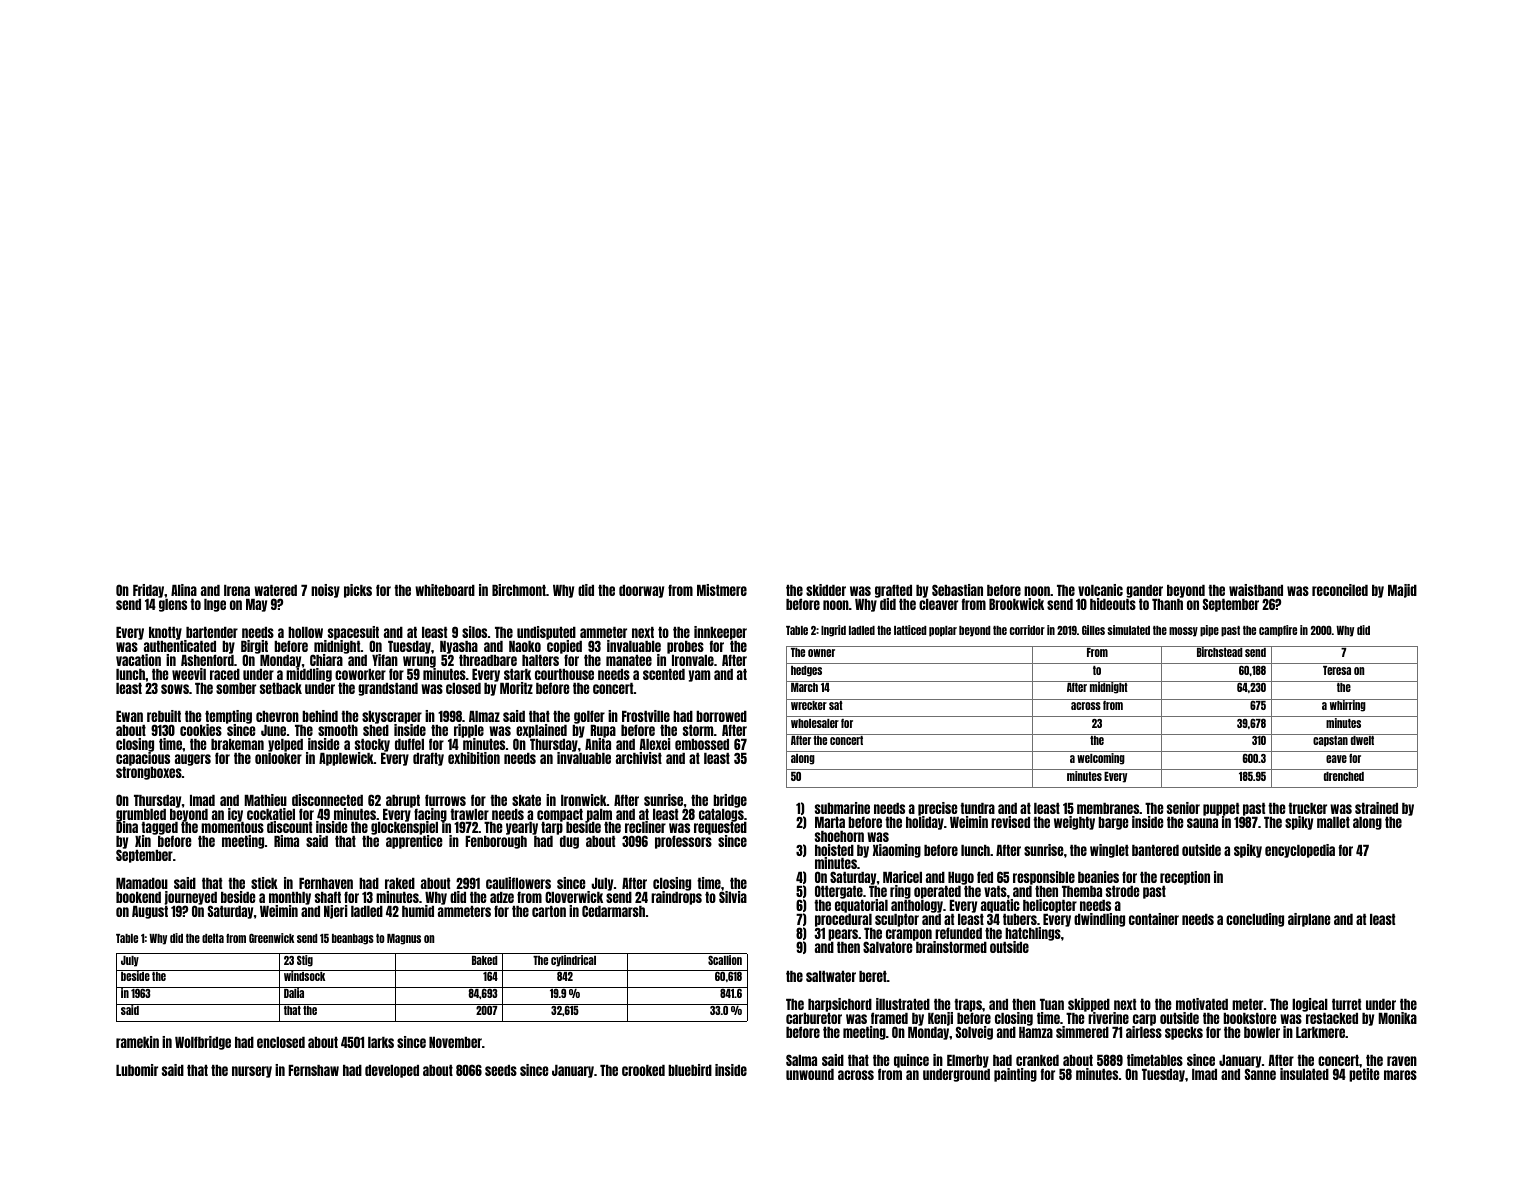 The image size is (1533, 1185). What do you see at coordinates (893, 591) in the image?
I see `grafted` at bounding box center [893, 591].
